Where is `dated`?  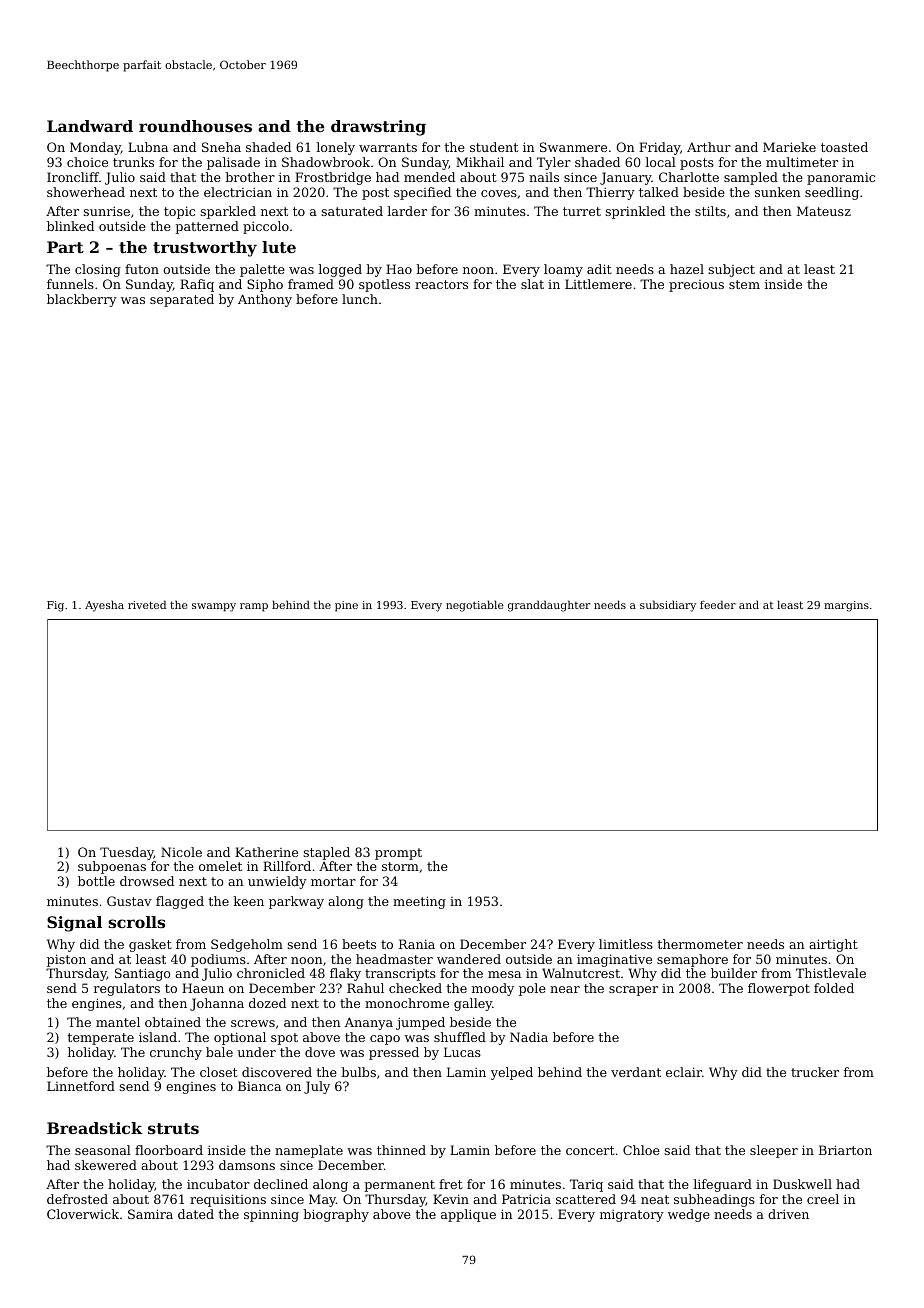
dated is located at coordinates (196, 1214).
